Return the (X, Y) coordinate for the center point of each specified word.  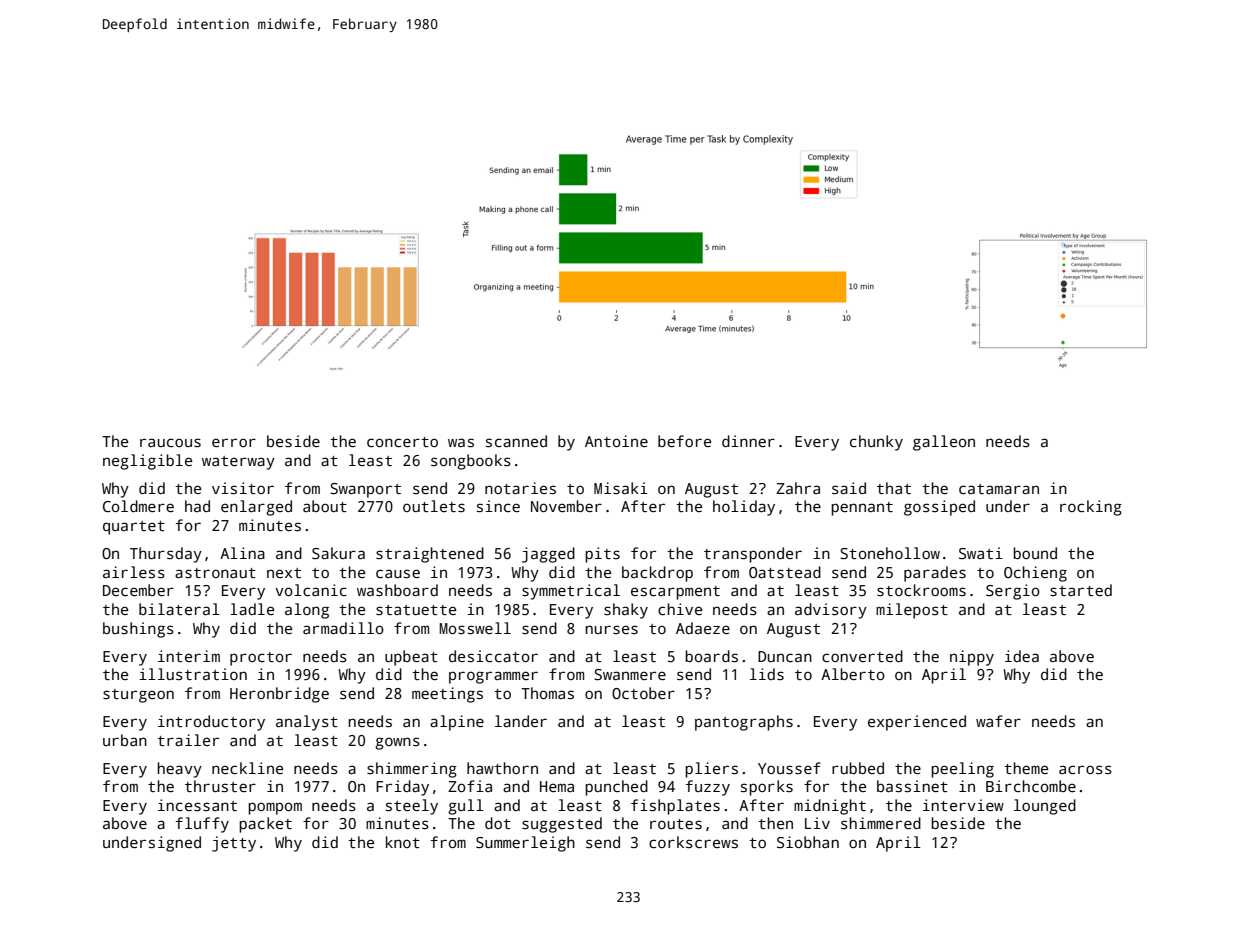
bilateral (179, 609)
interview (963, 805)
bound (1035, 553)
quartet (134, 528)
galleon (944, 443)
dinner (748, 441)
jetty (234, 844)
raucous (170, 442)
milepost (912, 611)
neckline (247, 768)
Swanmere (630, 674)
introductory (211, 723)
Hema (557, 786)
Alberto (853, 674)
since (498, 506)
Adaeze (703, 628)
